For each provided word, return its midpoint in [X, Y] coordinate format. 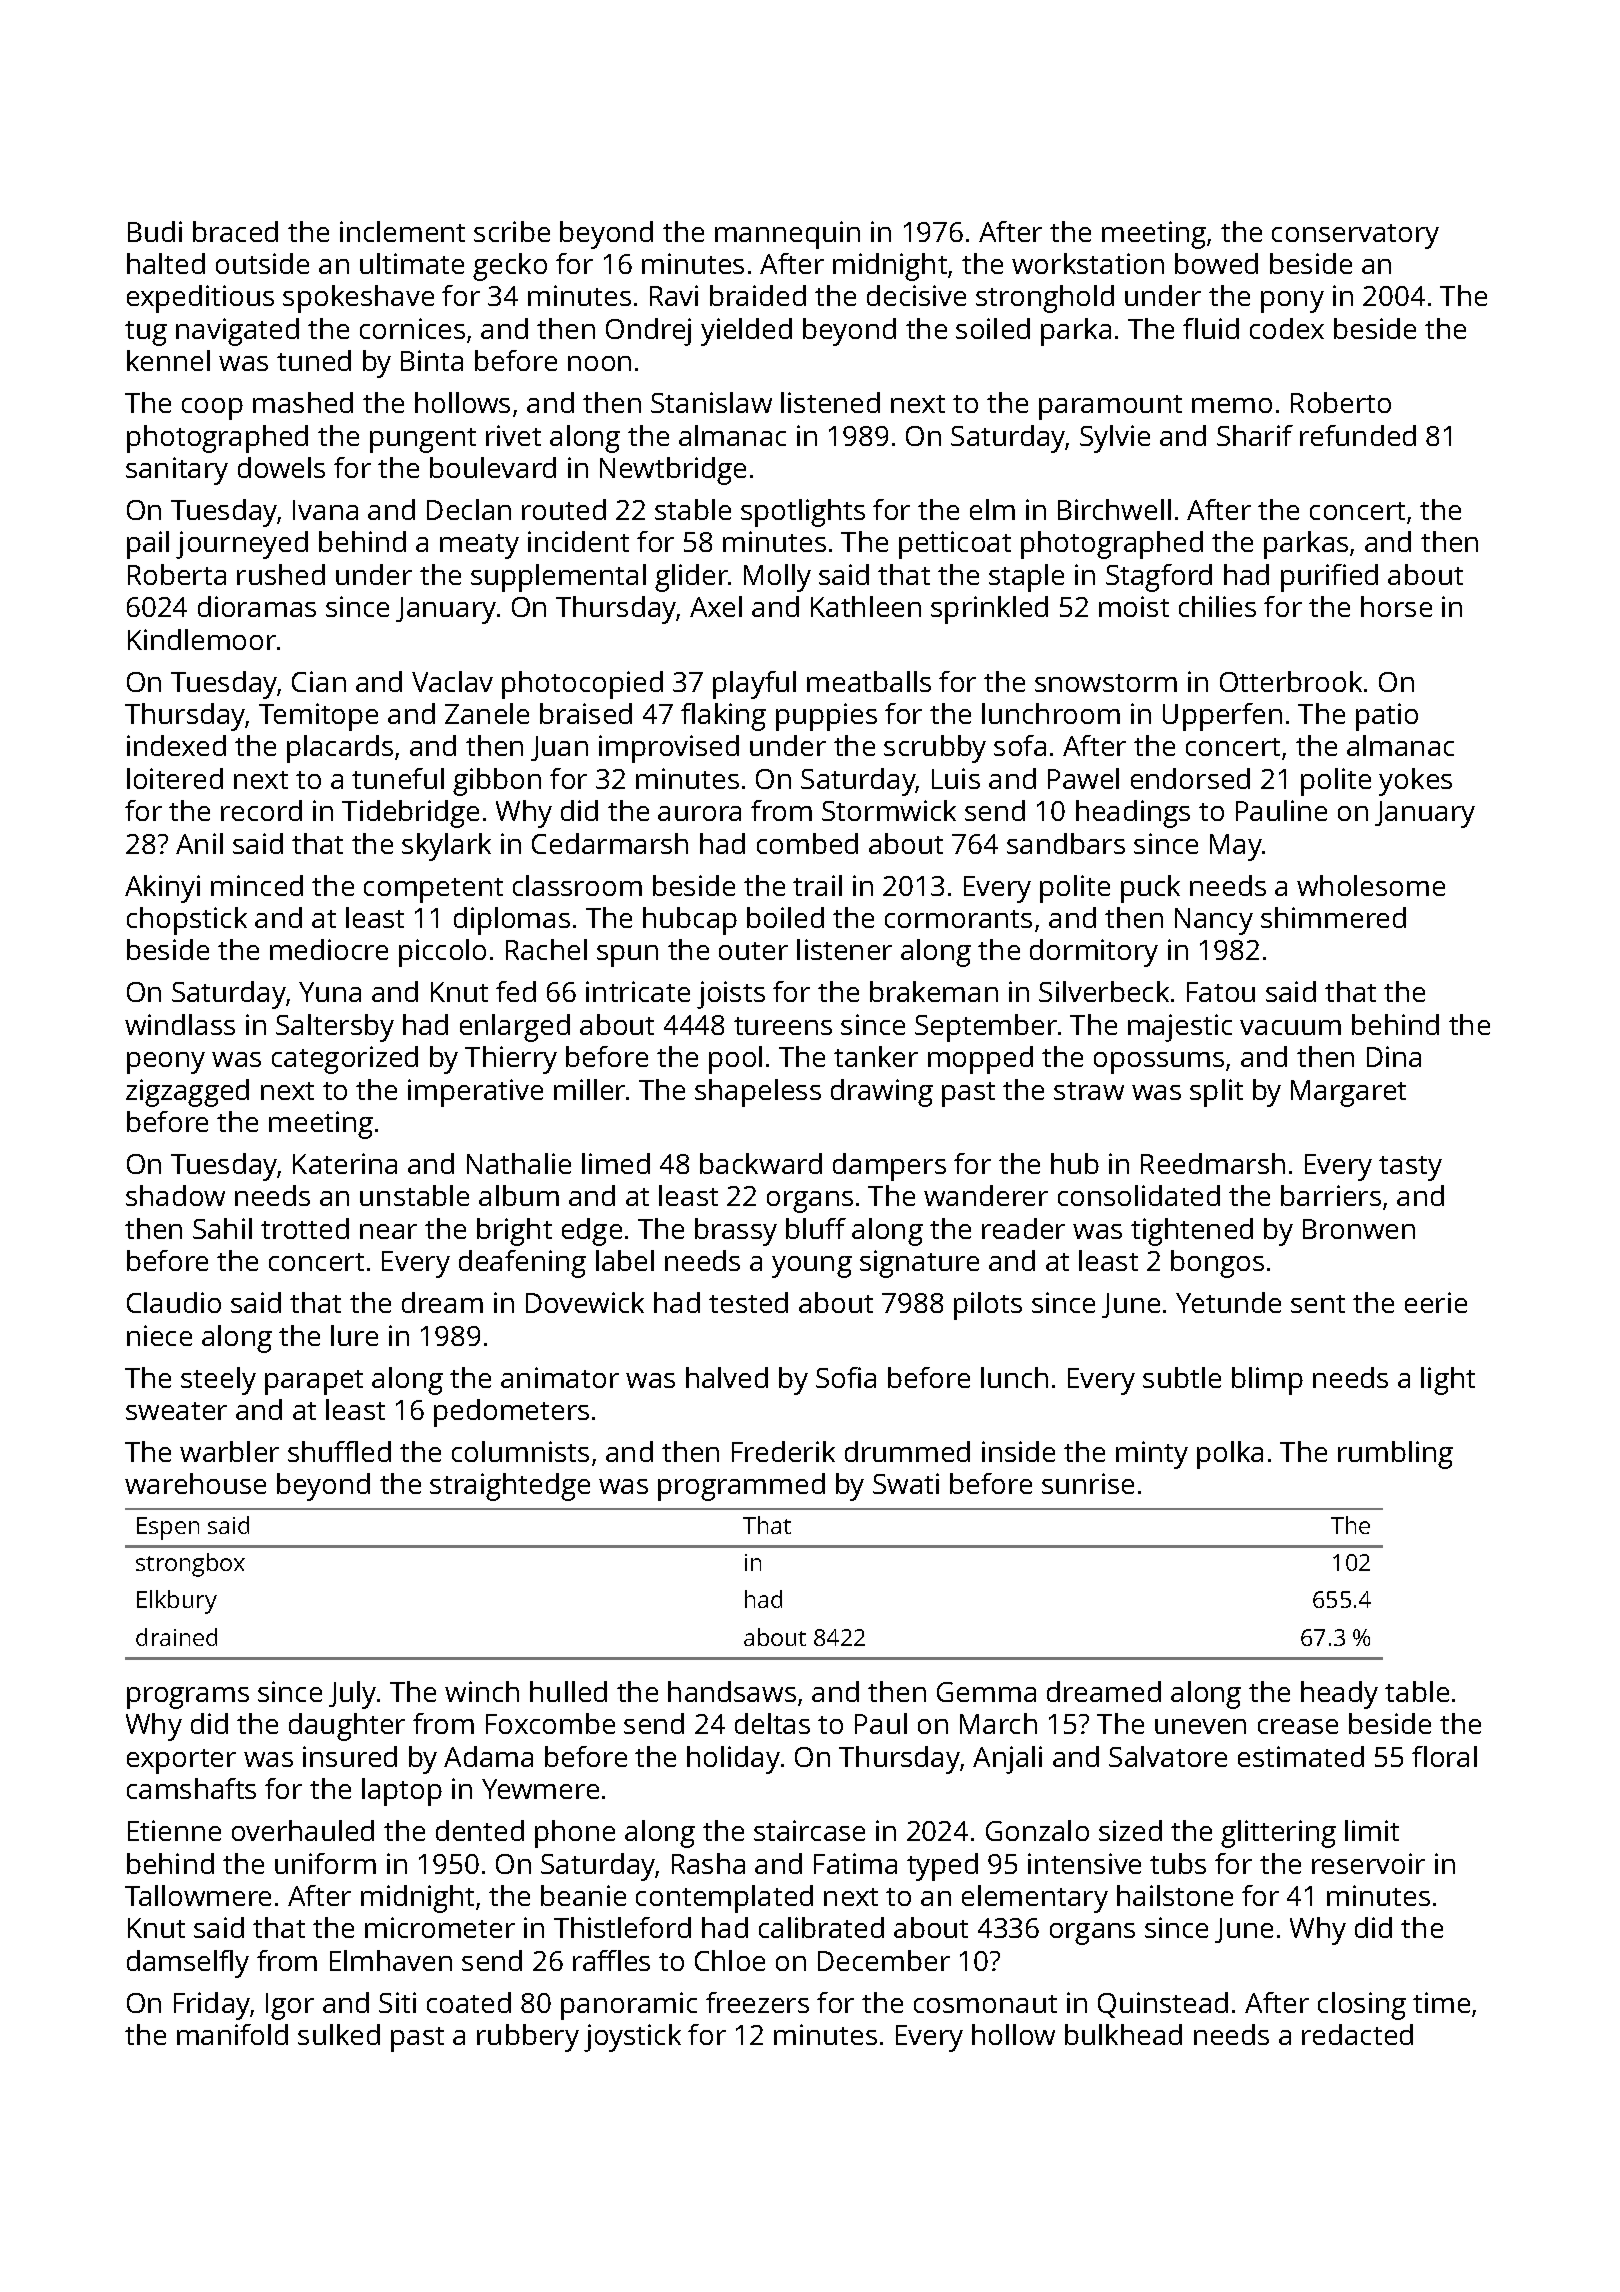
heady [1339, 1695]
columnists [520, 1451]
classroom [577, 885]
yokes [1415, 782]
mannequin [787, 235]
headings [1133, 814]
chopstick [187, 921]
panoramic [629, 2006]
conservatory [1355, 236]
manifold [232, 2034]
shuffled [339, 1451]
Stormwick [889, 810]
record [261, 810]
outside [262, 263]
